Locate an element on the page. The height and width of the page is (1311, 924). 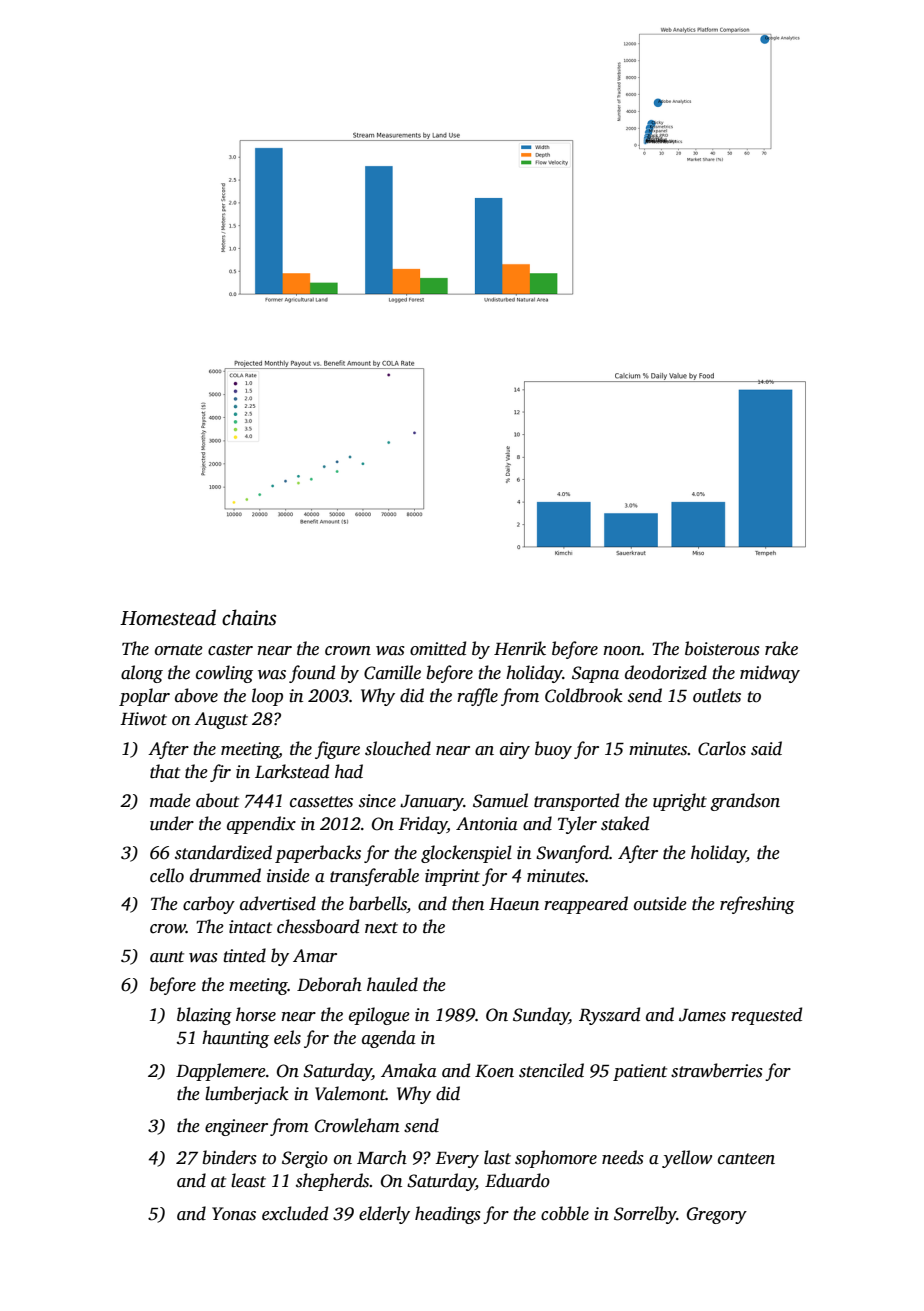
Samuel is located at coordinates (500, 800).
